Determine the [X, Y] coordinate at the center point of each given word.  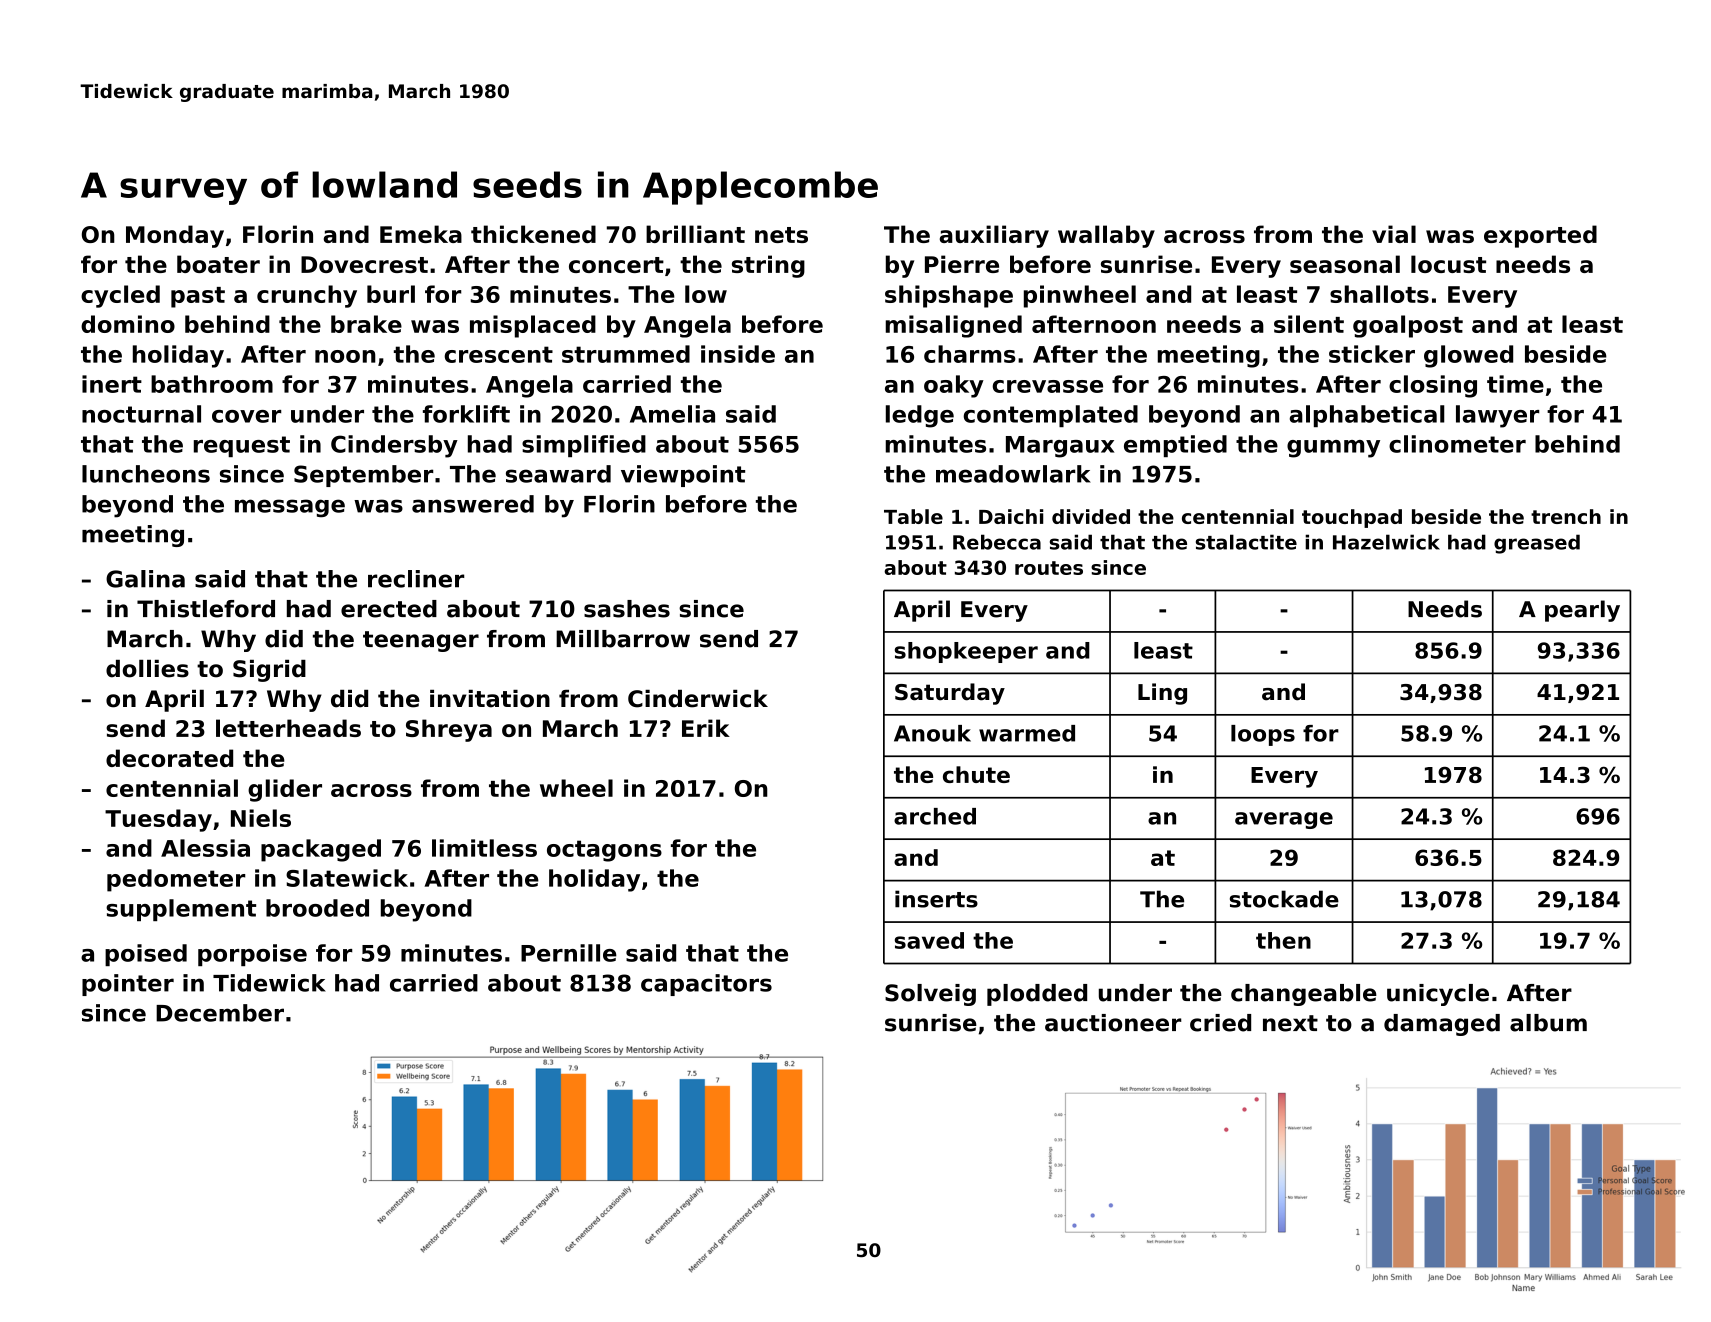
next [1290, 1023]
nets [781, 235]
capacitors [706, 985]
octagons [604, 851]
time [1515, 384]
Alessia [205, 848]
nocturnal [141, 414]
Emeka [421, 234]
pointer [128, 985]
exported [1540, 236]
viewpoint [683, 476]
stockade [1284, 899]
